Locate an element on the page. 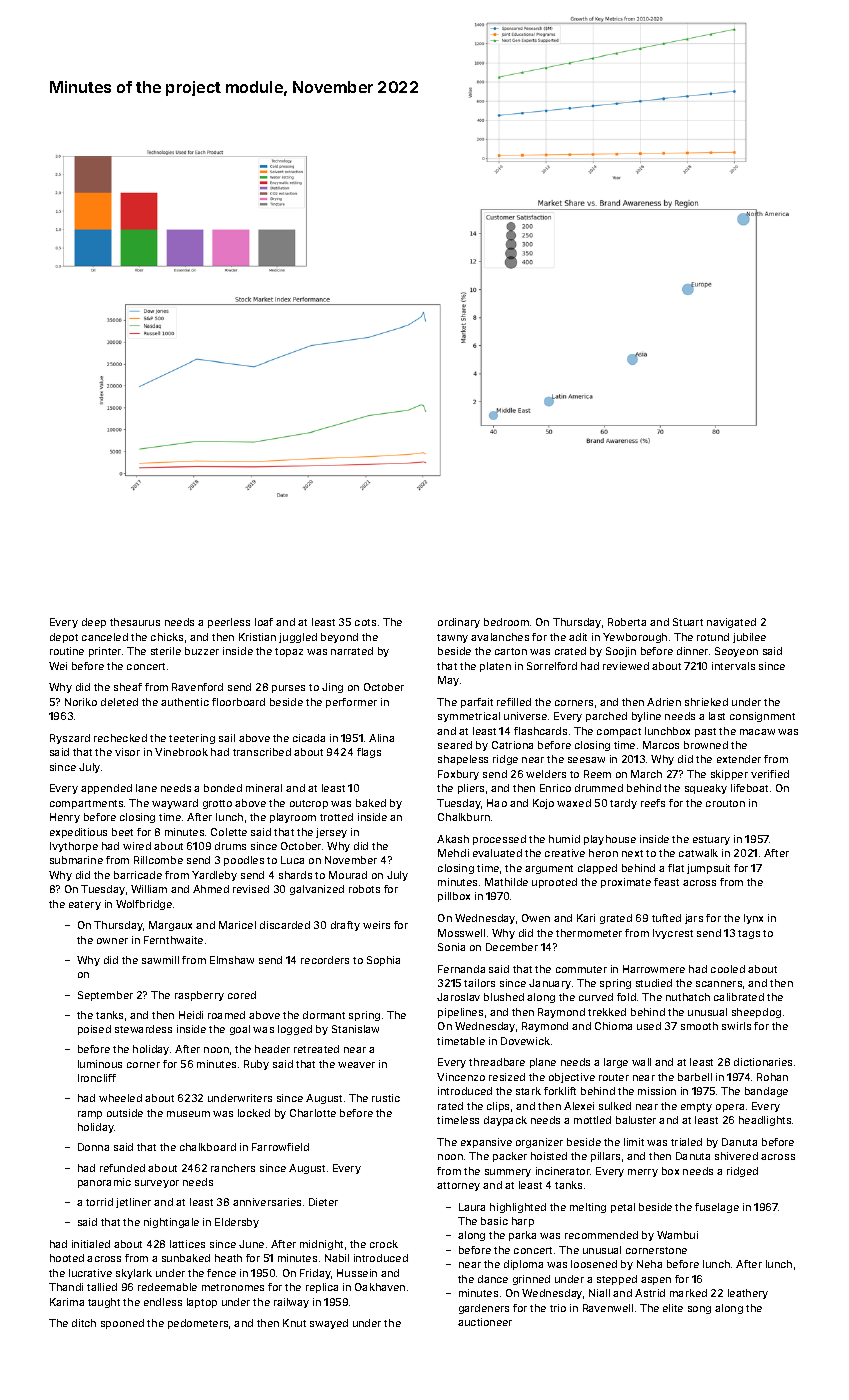 This page has width=849, height=1400. Chalkburn is located at coordinates (464, 817).
